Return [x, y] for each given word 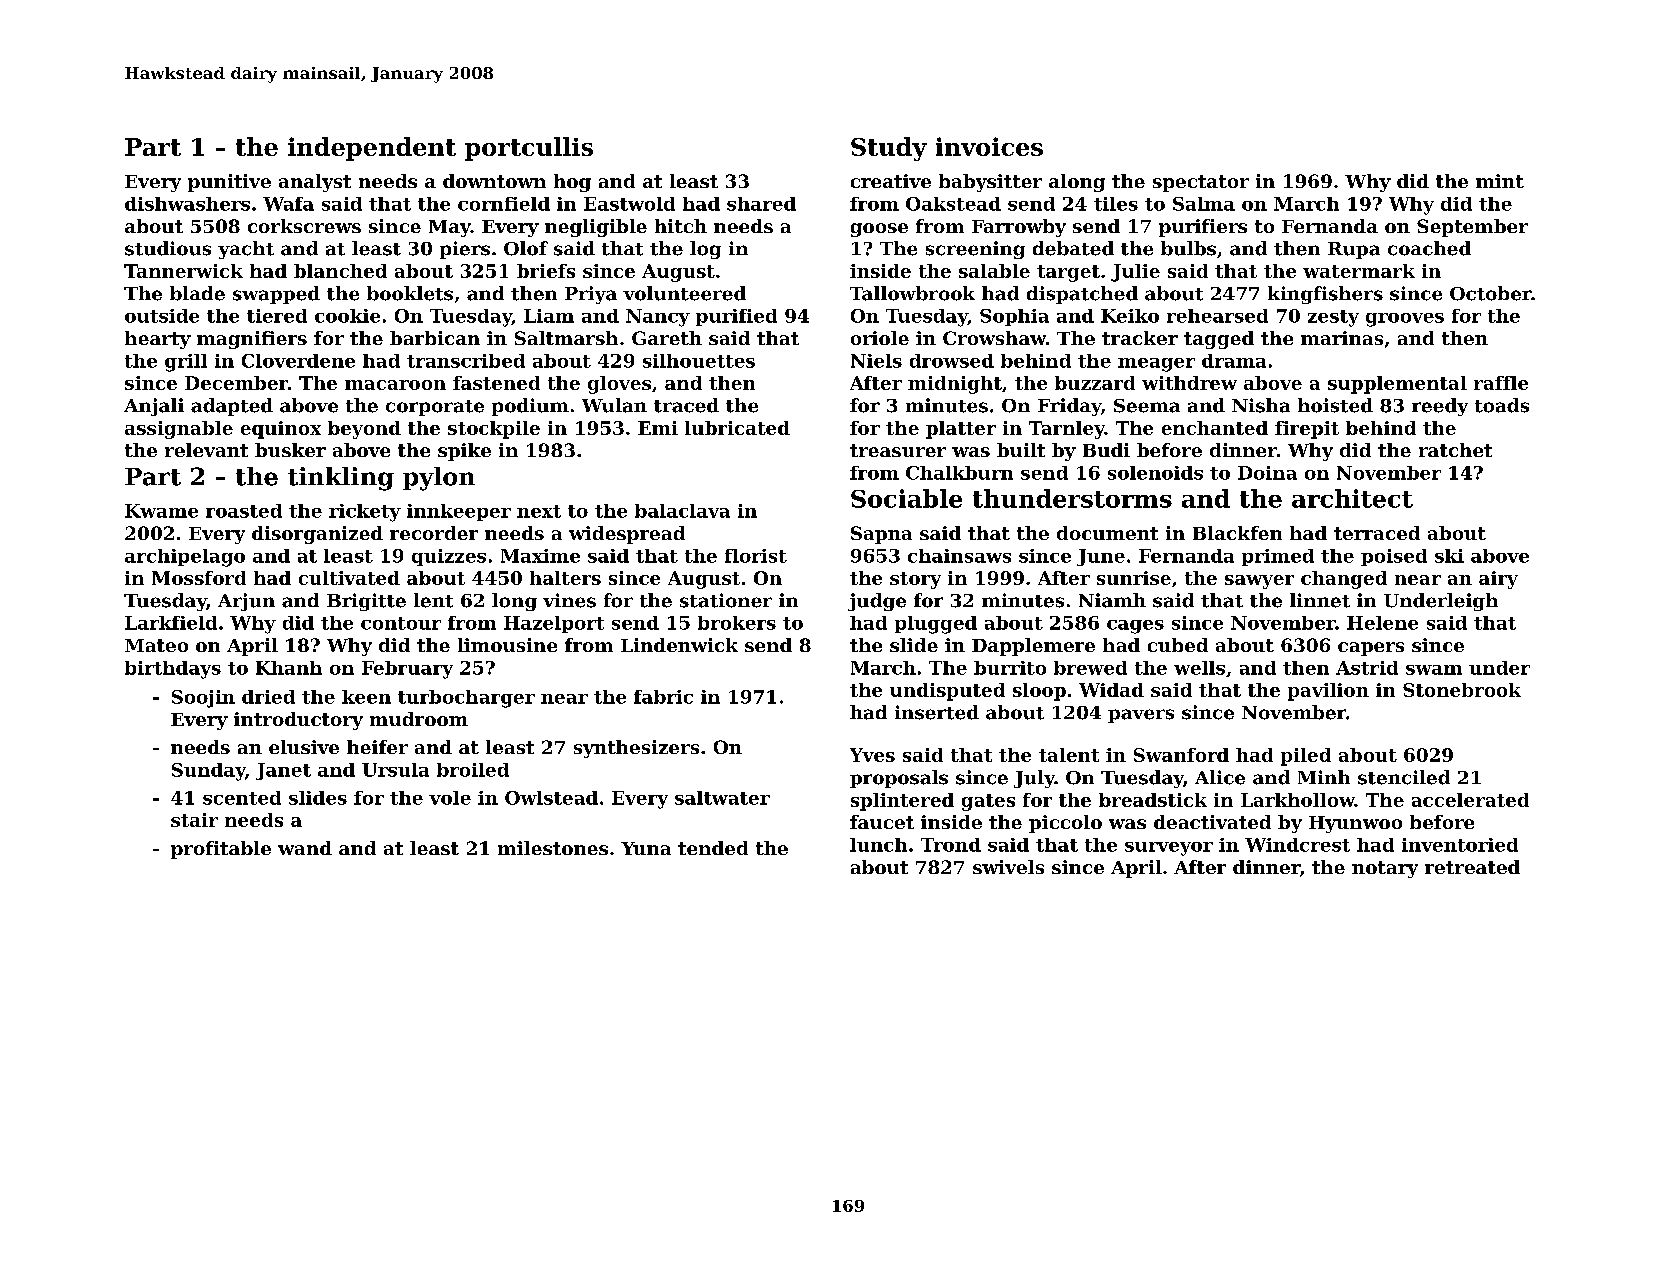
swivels [1008, 867]
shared [761, 204]
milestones [553, 848]
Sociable [906, 498]
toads [1502, 405]
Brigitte [366, 602]
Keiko [1130, 316]
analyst [315, 183]
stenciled [1404, 777]
